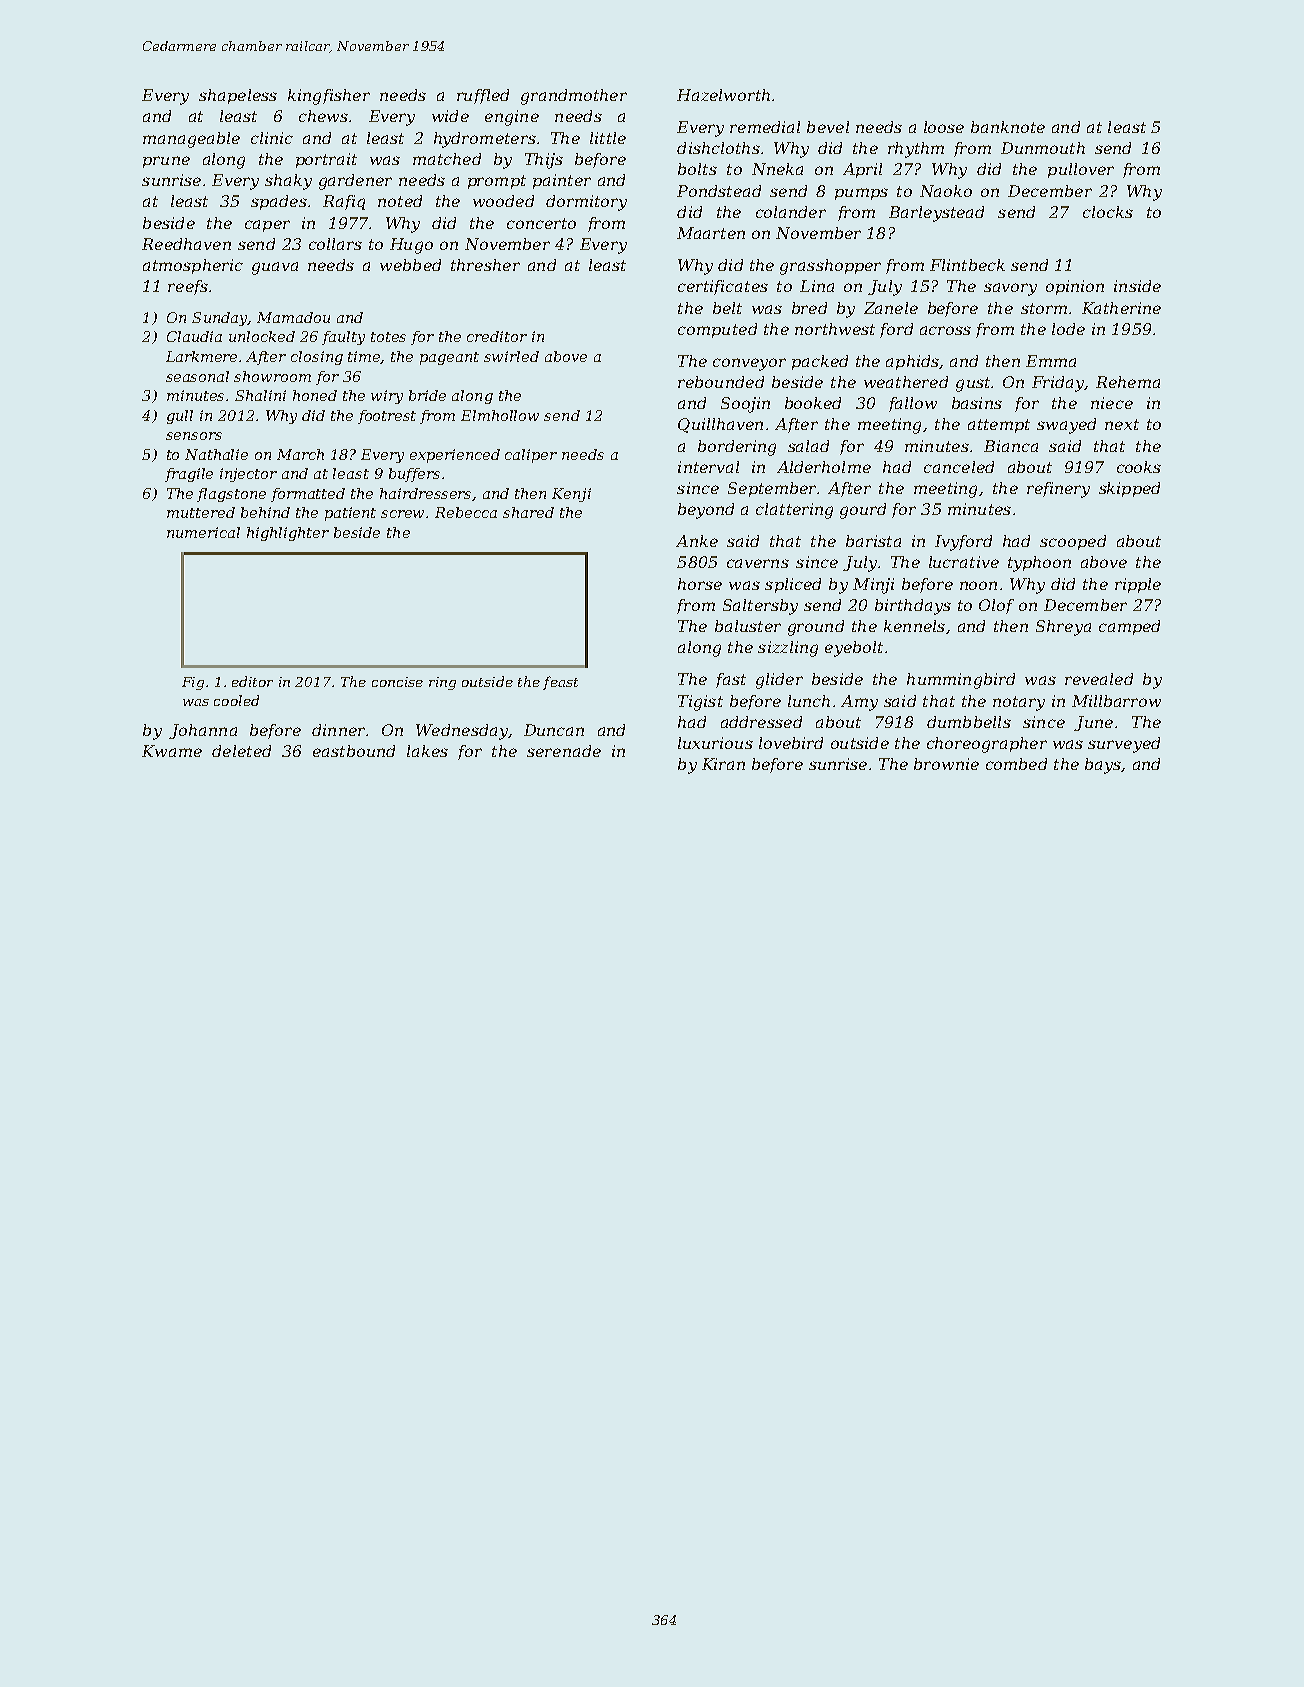 The width and height of the screenshot is (1304, 1687). Describe the element at coordinates (400, 201) in the screenshot. I see `noted` at that location.
